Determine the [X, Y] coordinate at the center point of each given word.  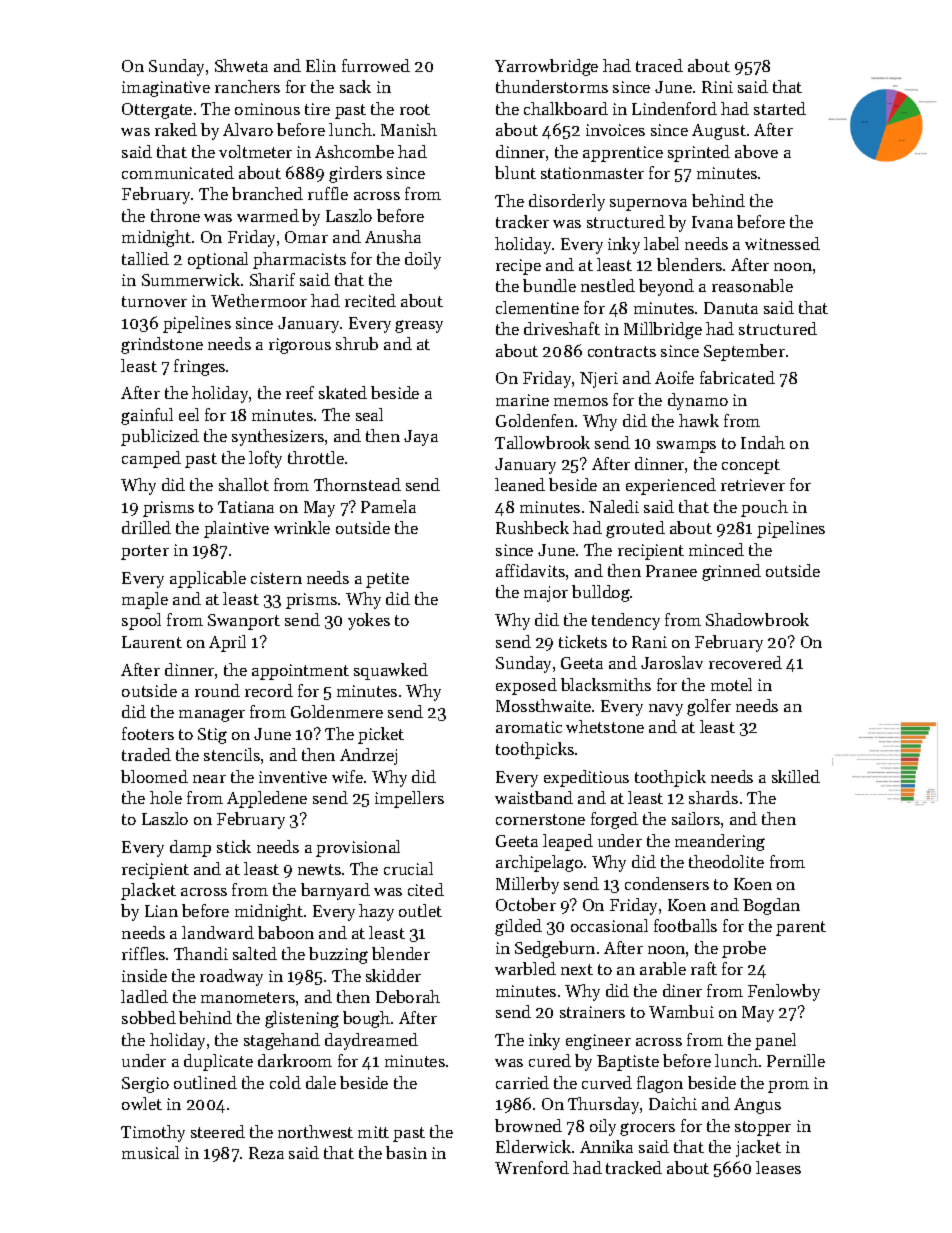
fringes [199, 367]
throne [175, 215]
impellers [409, 799]
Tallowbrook [542, 442]
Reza [266, 1153]
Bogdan [771, 906]
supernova [648, 205]
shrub [357, 343]
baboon [286, 932]
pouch [764, 508]
